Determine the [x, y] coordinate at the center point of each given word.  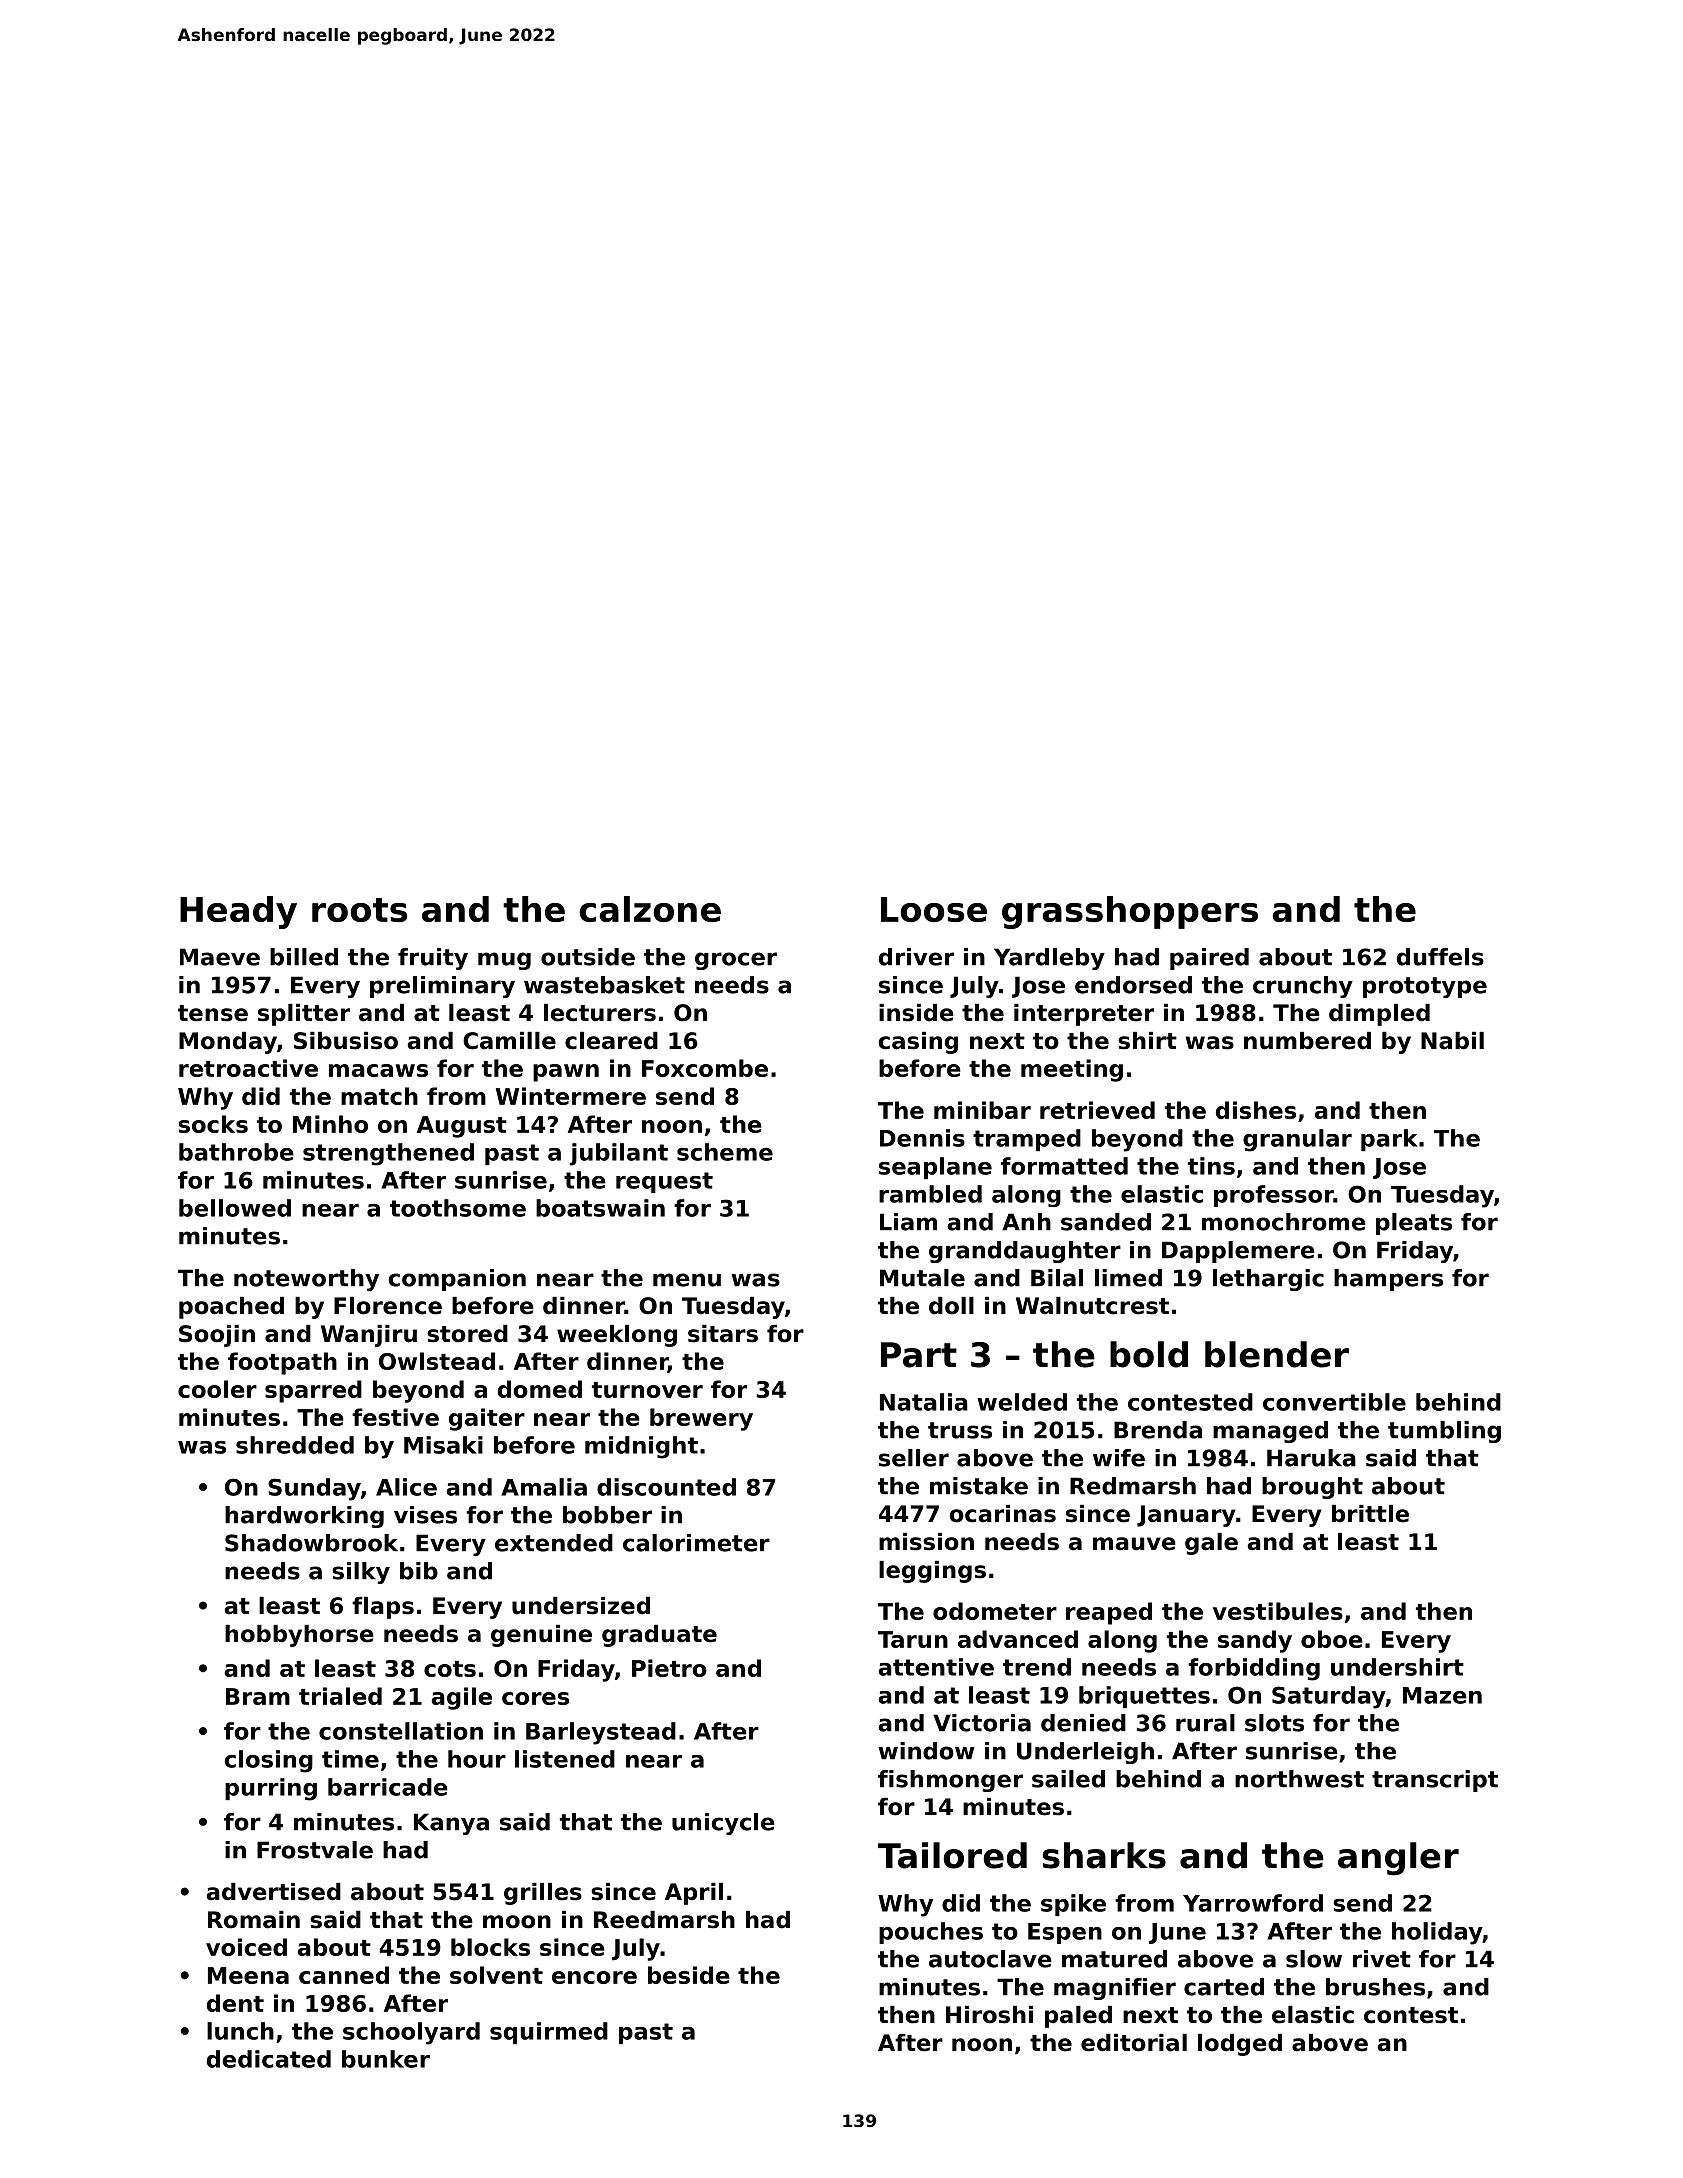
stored [467, 1334]
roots [359, 910]
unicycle [723, 1824]
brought [1312, 1488]
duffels [1440, 957]
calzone [650, 909]
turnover [647, 1390]
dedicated [269, 2059]
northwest [1299, 1779]
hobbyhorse [299, 1636]
